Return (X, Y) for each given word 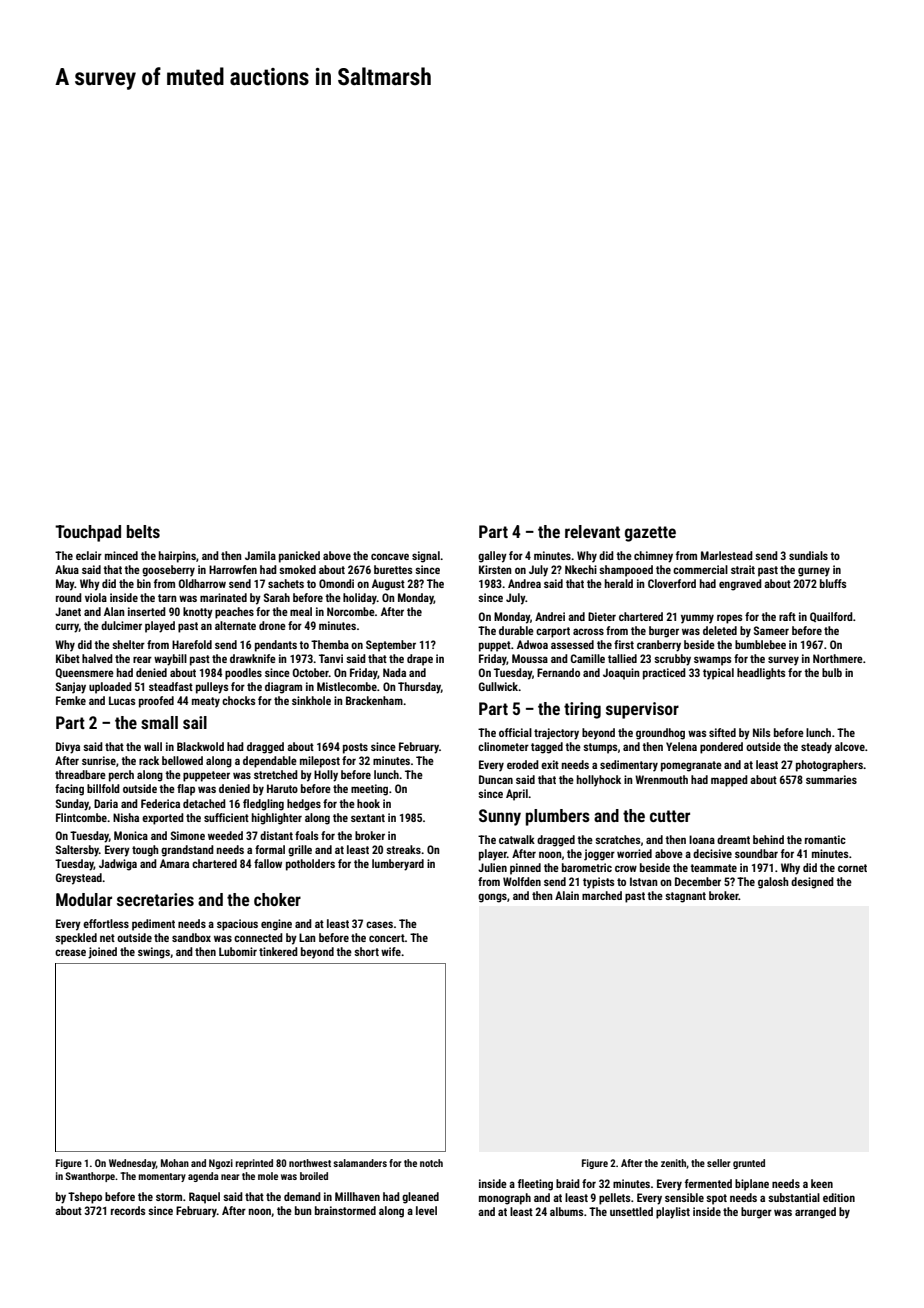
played (160, 627)
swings (154, 953)
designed (812, 883)
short (366, 951)
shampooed (626, 571)
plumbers (558, 817)
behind (768, 839)
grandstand (187, 851)
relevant (592, 531)
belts (143, 531)
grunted (749, 1164)
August (388, 585)
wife (391, 951)
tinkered (278, 951)
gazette (650, 534)
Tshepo (85, 1198)
